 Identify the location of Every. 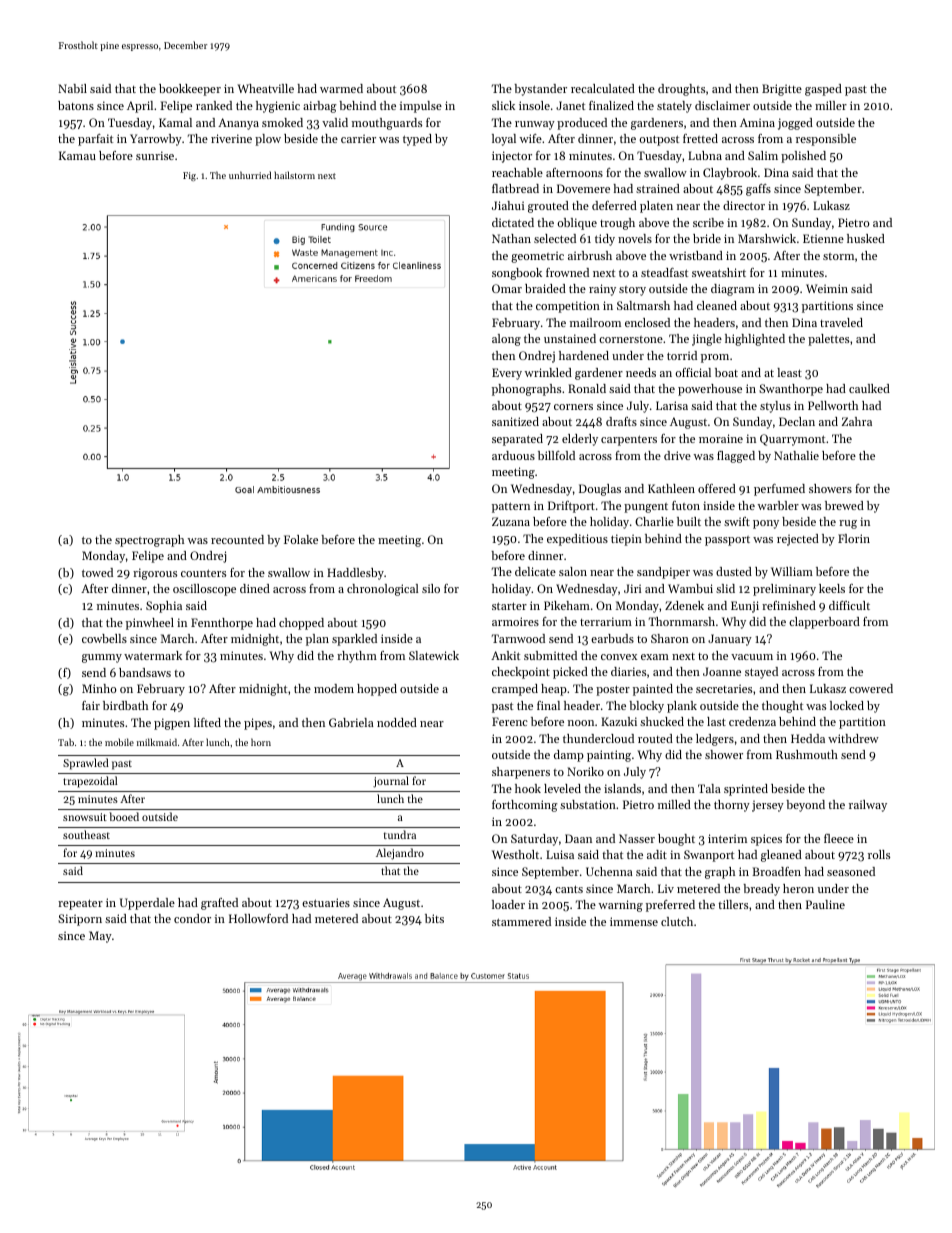
(507, 374).
